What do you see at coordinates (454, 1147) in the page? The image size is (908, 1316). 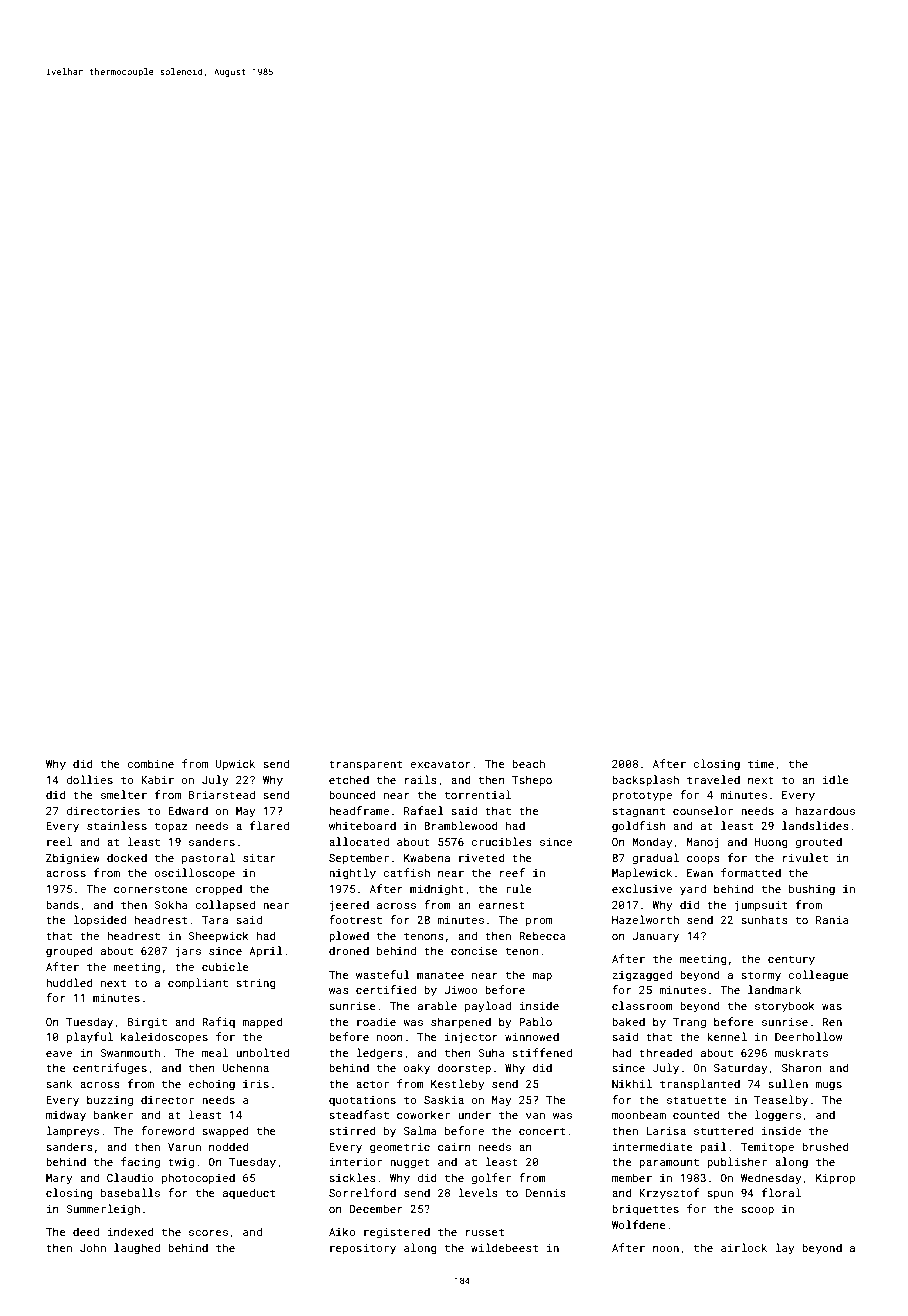 I see `cairn` at bounding box center [454, 1147].
